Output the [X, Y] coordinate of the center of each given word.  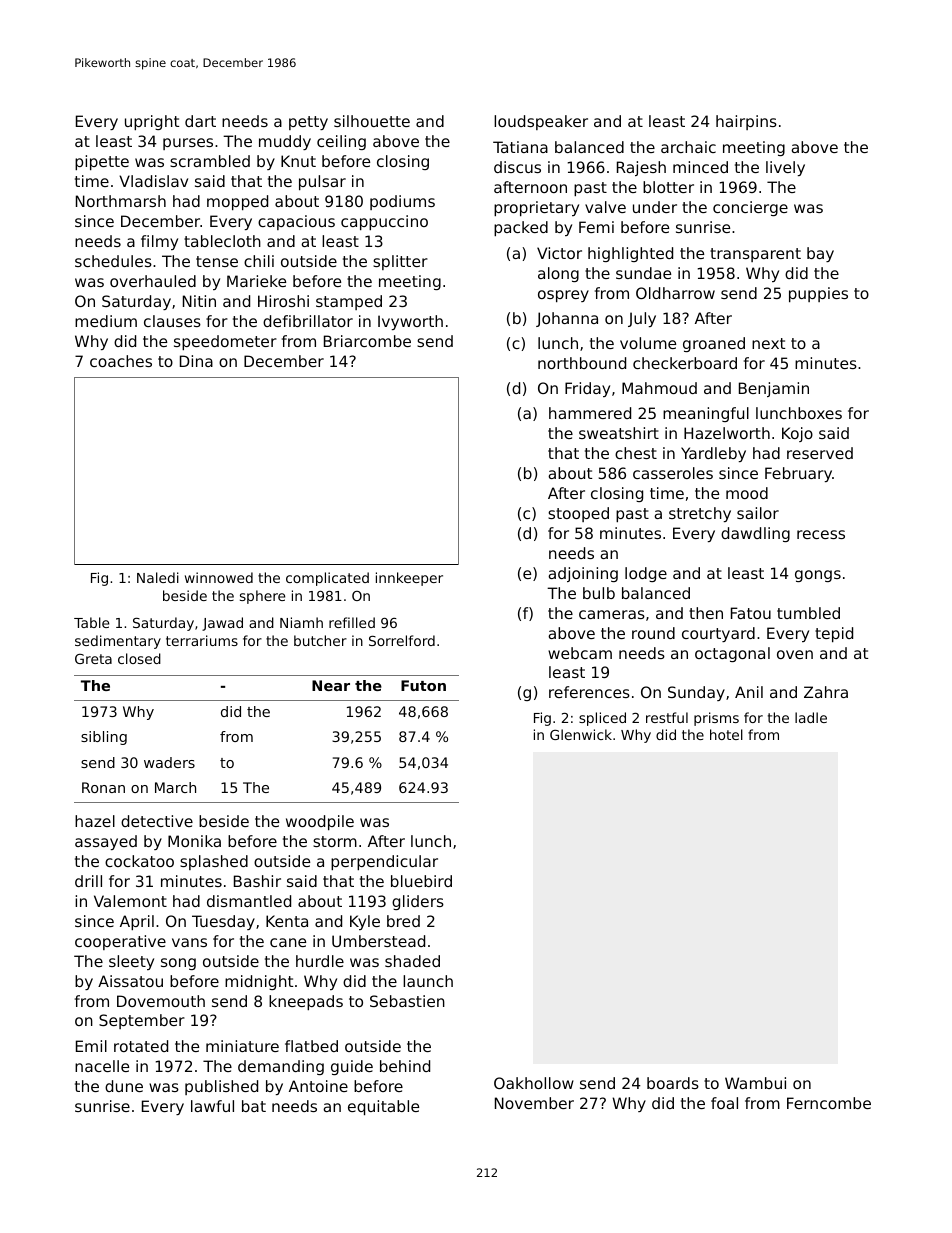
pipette [102, 162]
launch [428, 981]
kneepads [306, 1002]
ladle [811, 717]
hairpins [746, 122]
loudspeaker [541, 122]
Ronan [103, 787]
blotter [668, 187]
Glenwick [581, 734]
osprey [563, 296]
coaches [121, 361]
